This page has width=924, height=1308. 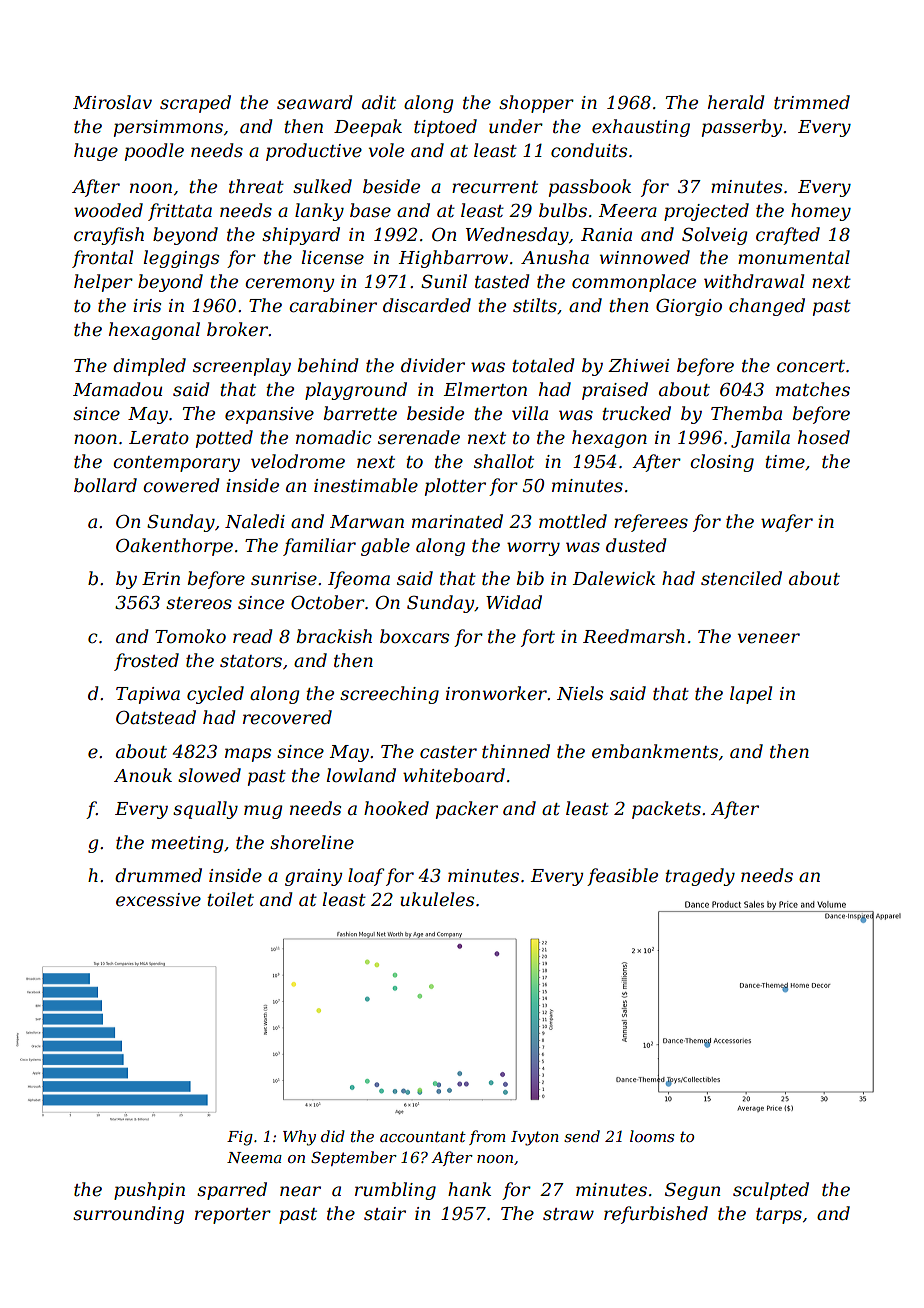 I want to click on sculpted, so click(x=771, y=1191).
